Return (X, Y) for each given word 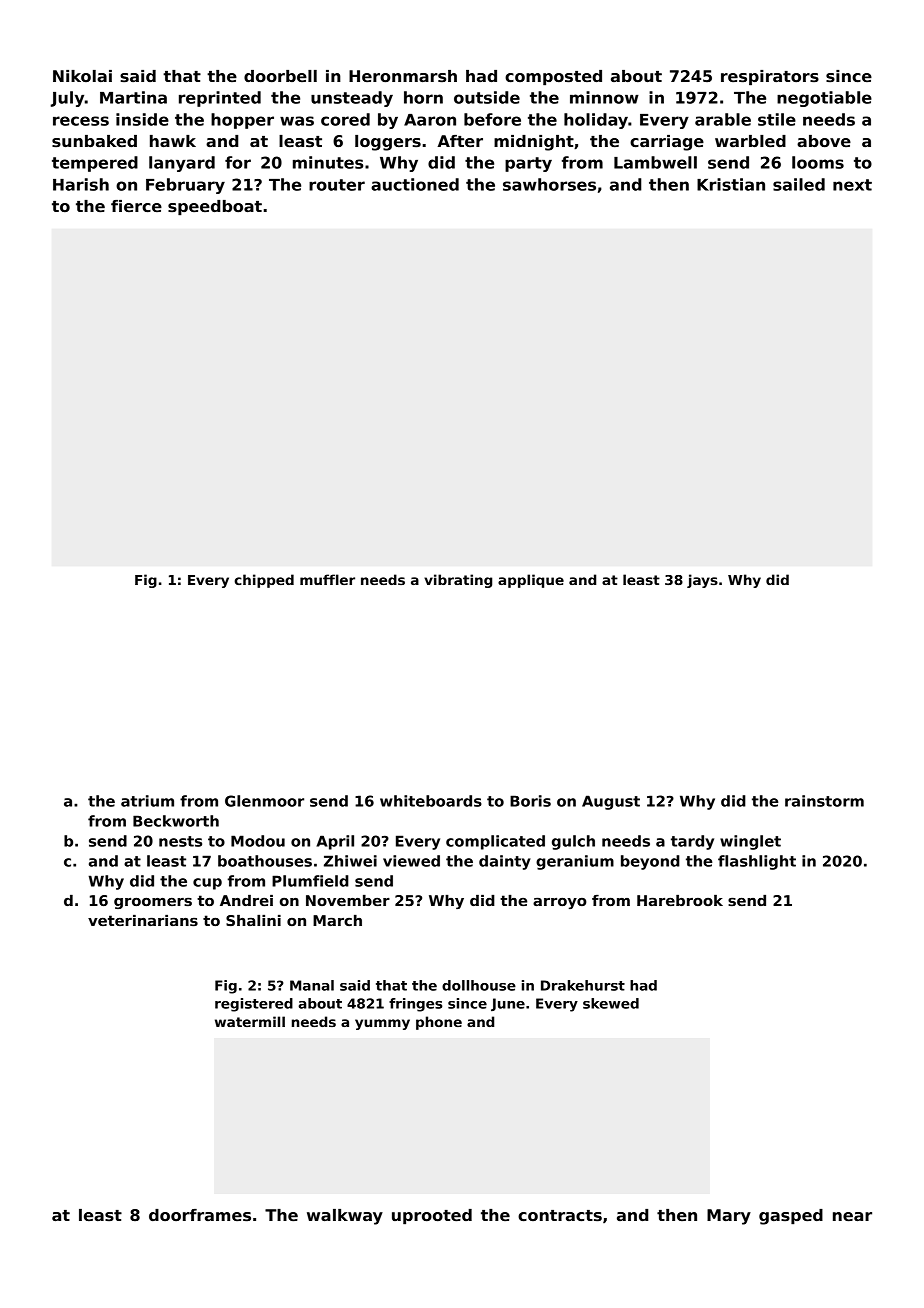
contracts (560, 1216)
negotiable (824, 99)
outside (487, 97)
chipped (264, 581)
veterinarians (143, 920)
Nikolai (82, 76)
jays (702, 581)
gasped (791, 1217)
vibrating (458, 581)
